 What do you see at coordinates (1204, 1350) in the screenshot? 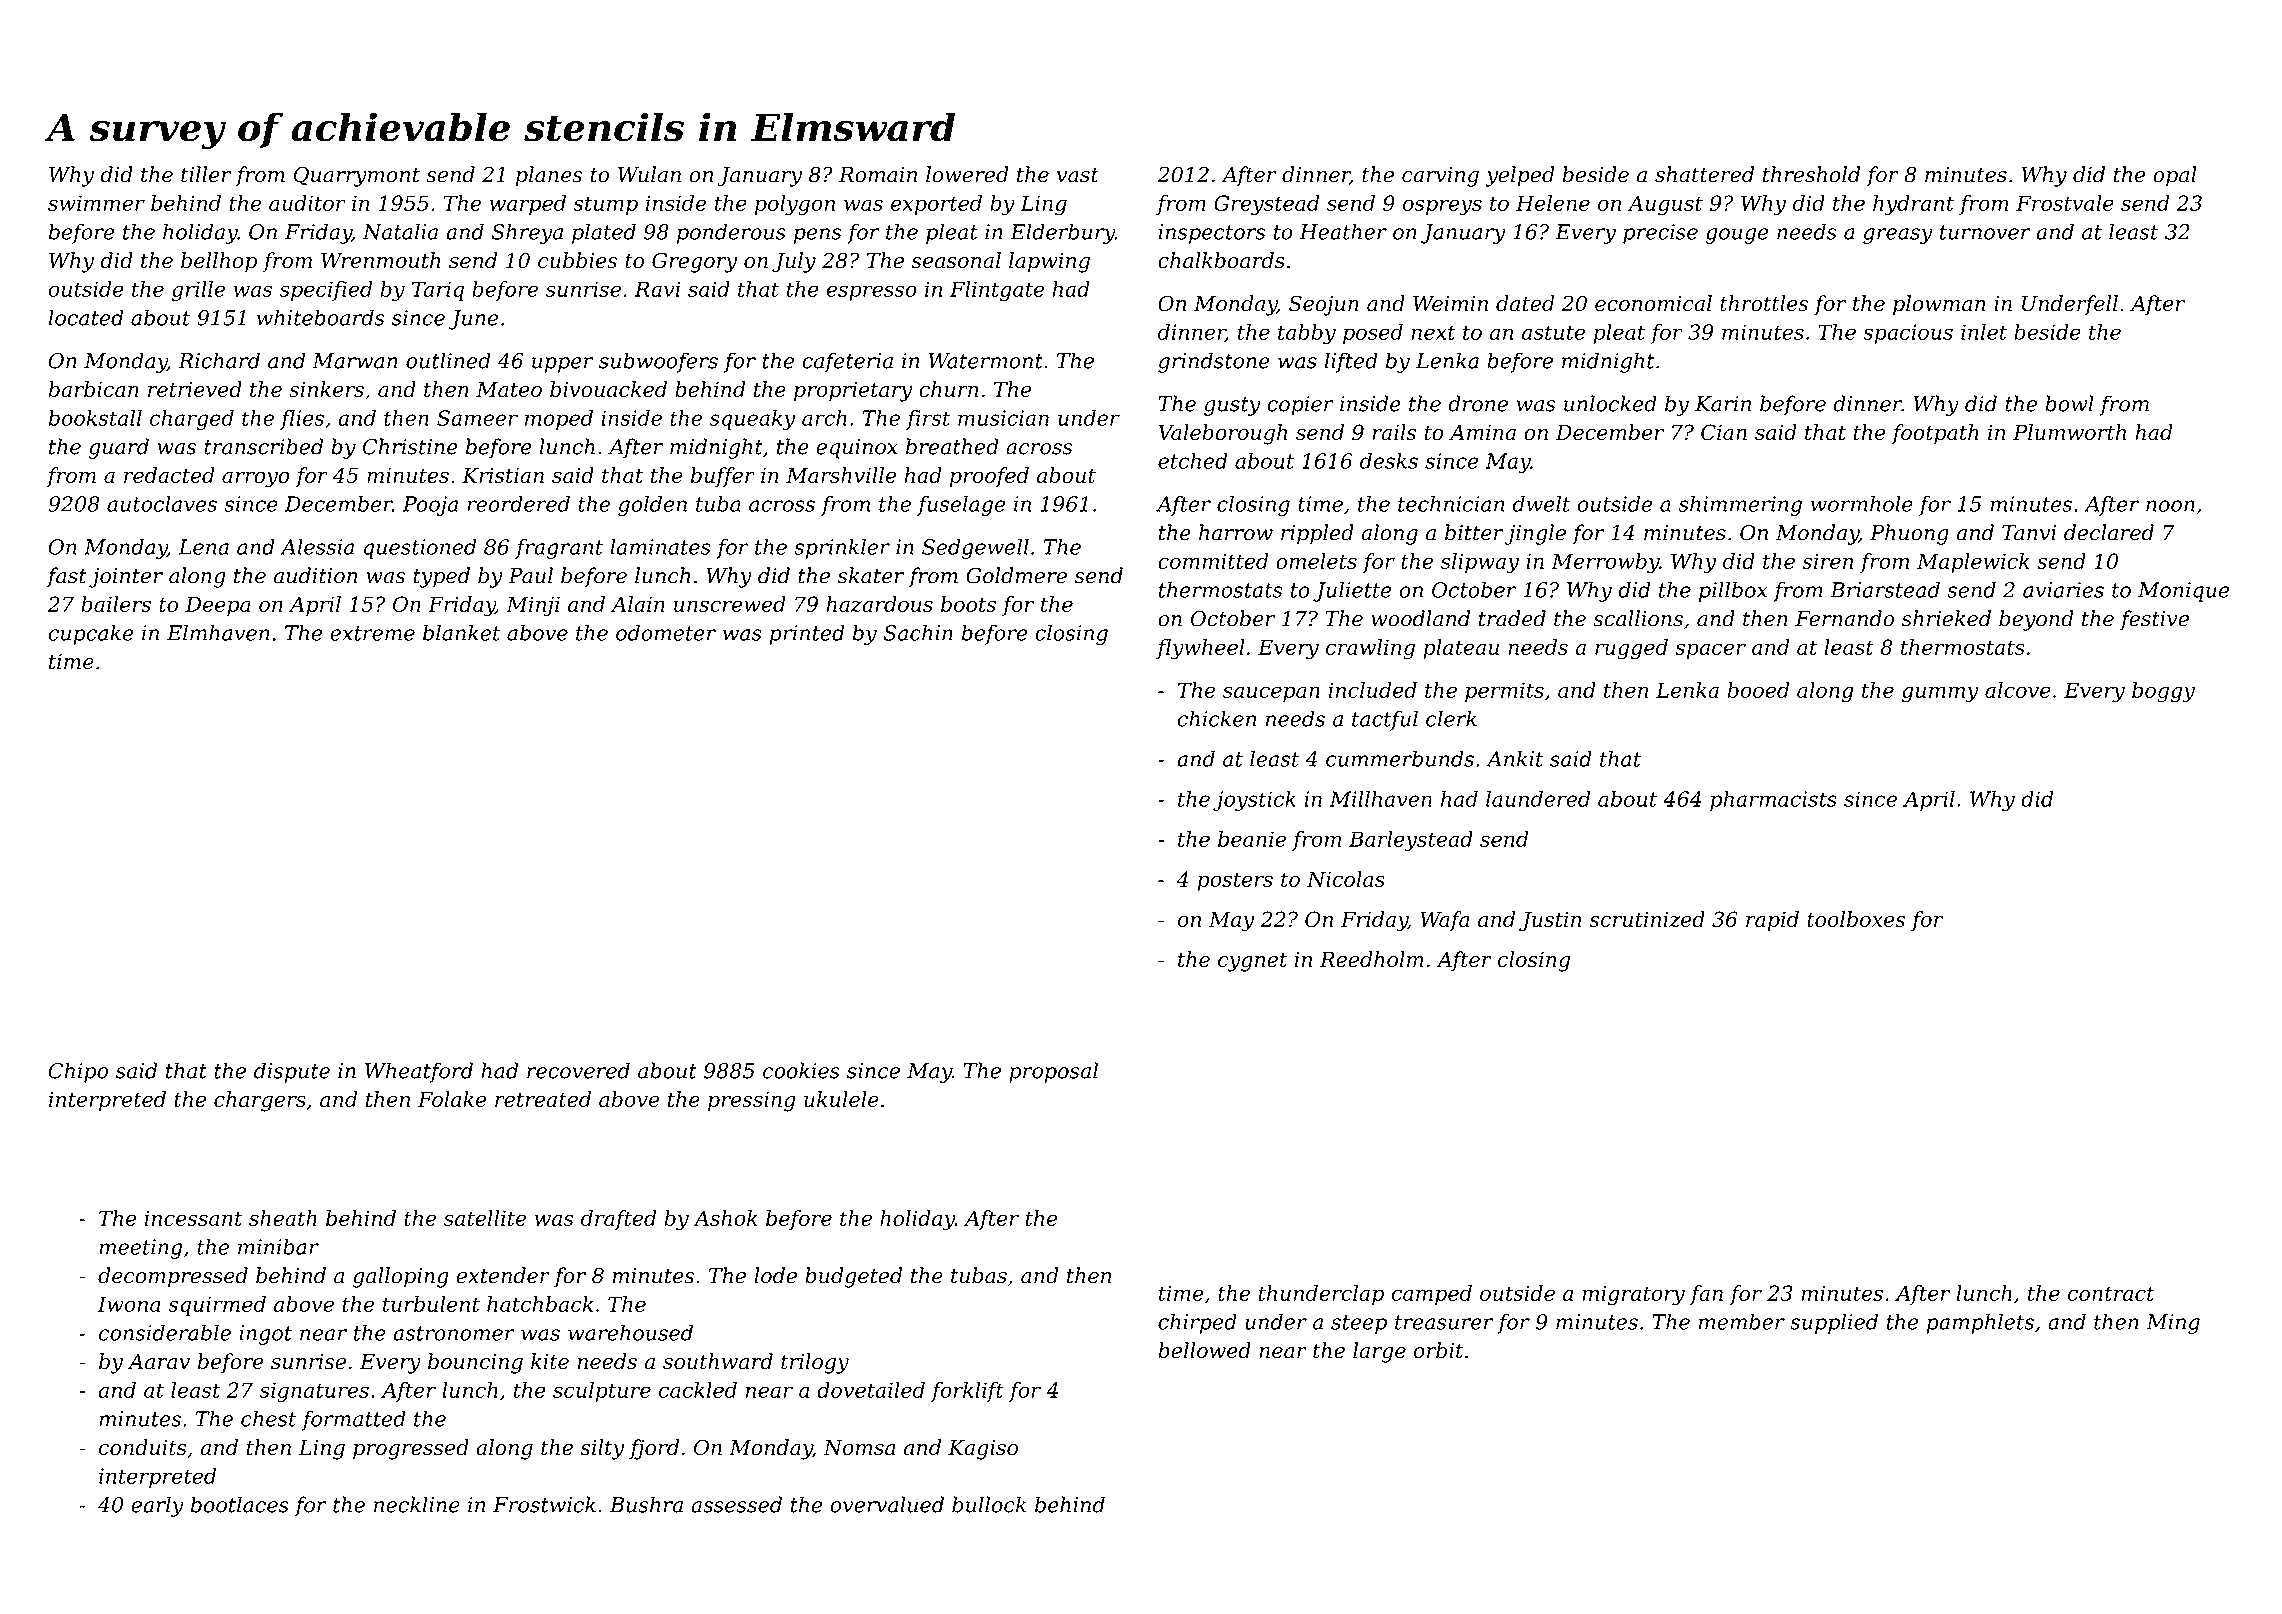
I see `bellowed` at bounding box center [1204, 1350].
